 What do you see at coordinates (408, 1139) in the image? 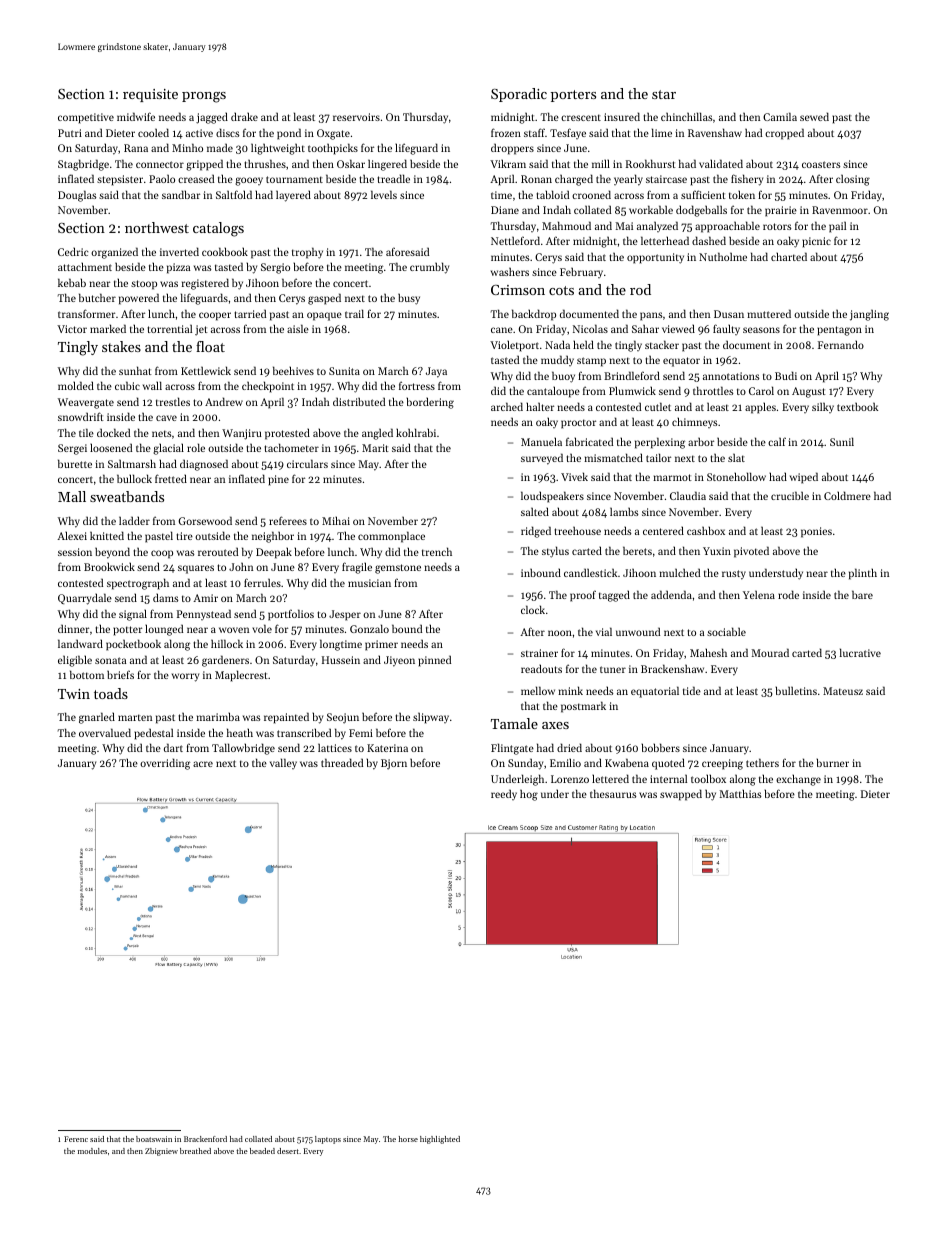
I see `horse` at bounding box center [408, 1139].
